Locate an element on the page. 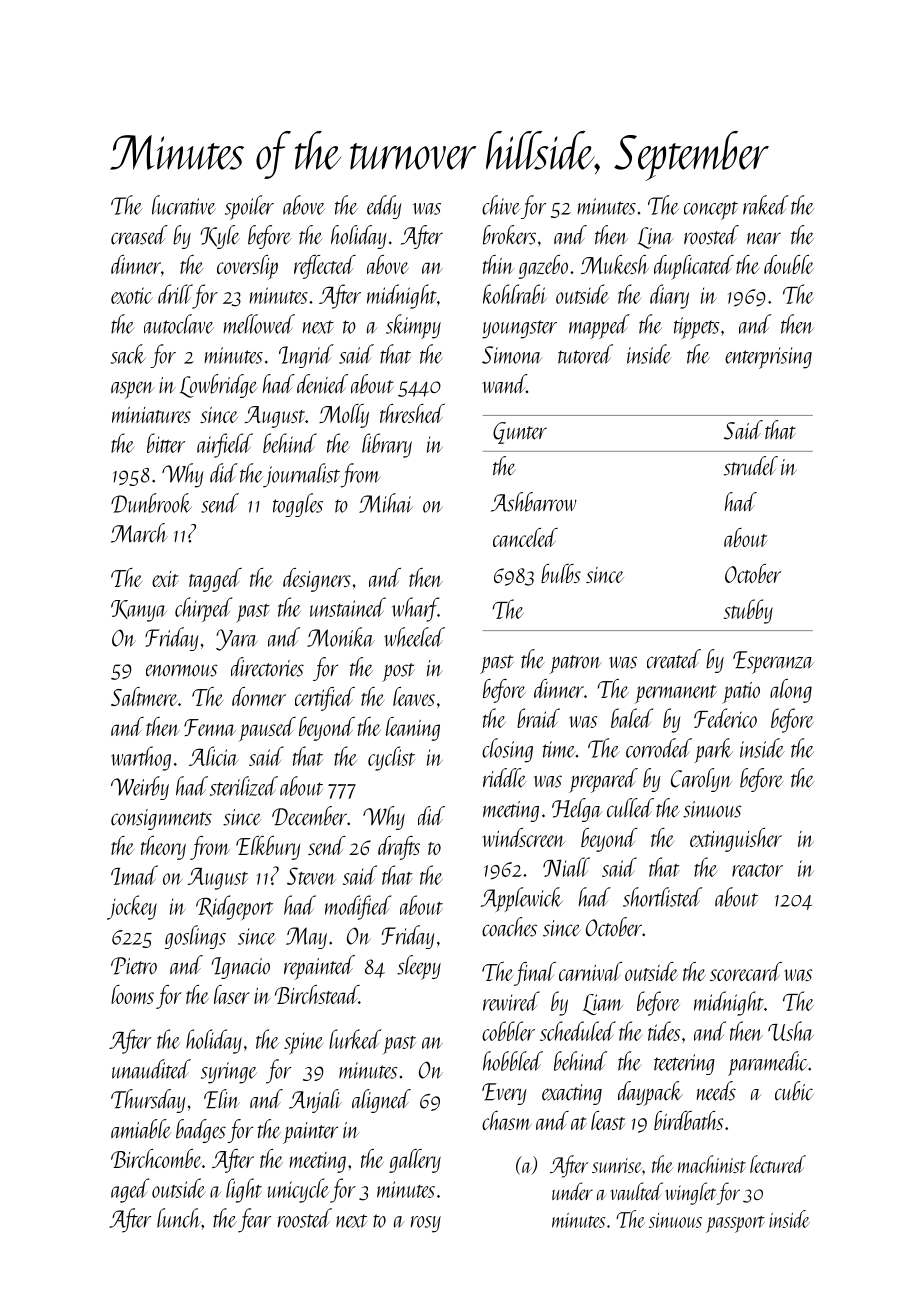  enterprising is located at coordinates (768, 358).
